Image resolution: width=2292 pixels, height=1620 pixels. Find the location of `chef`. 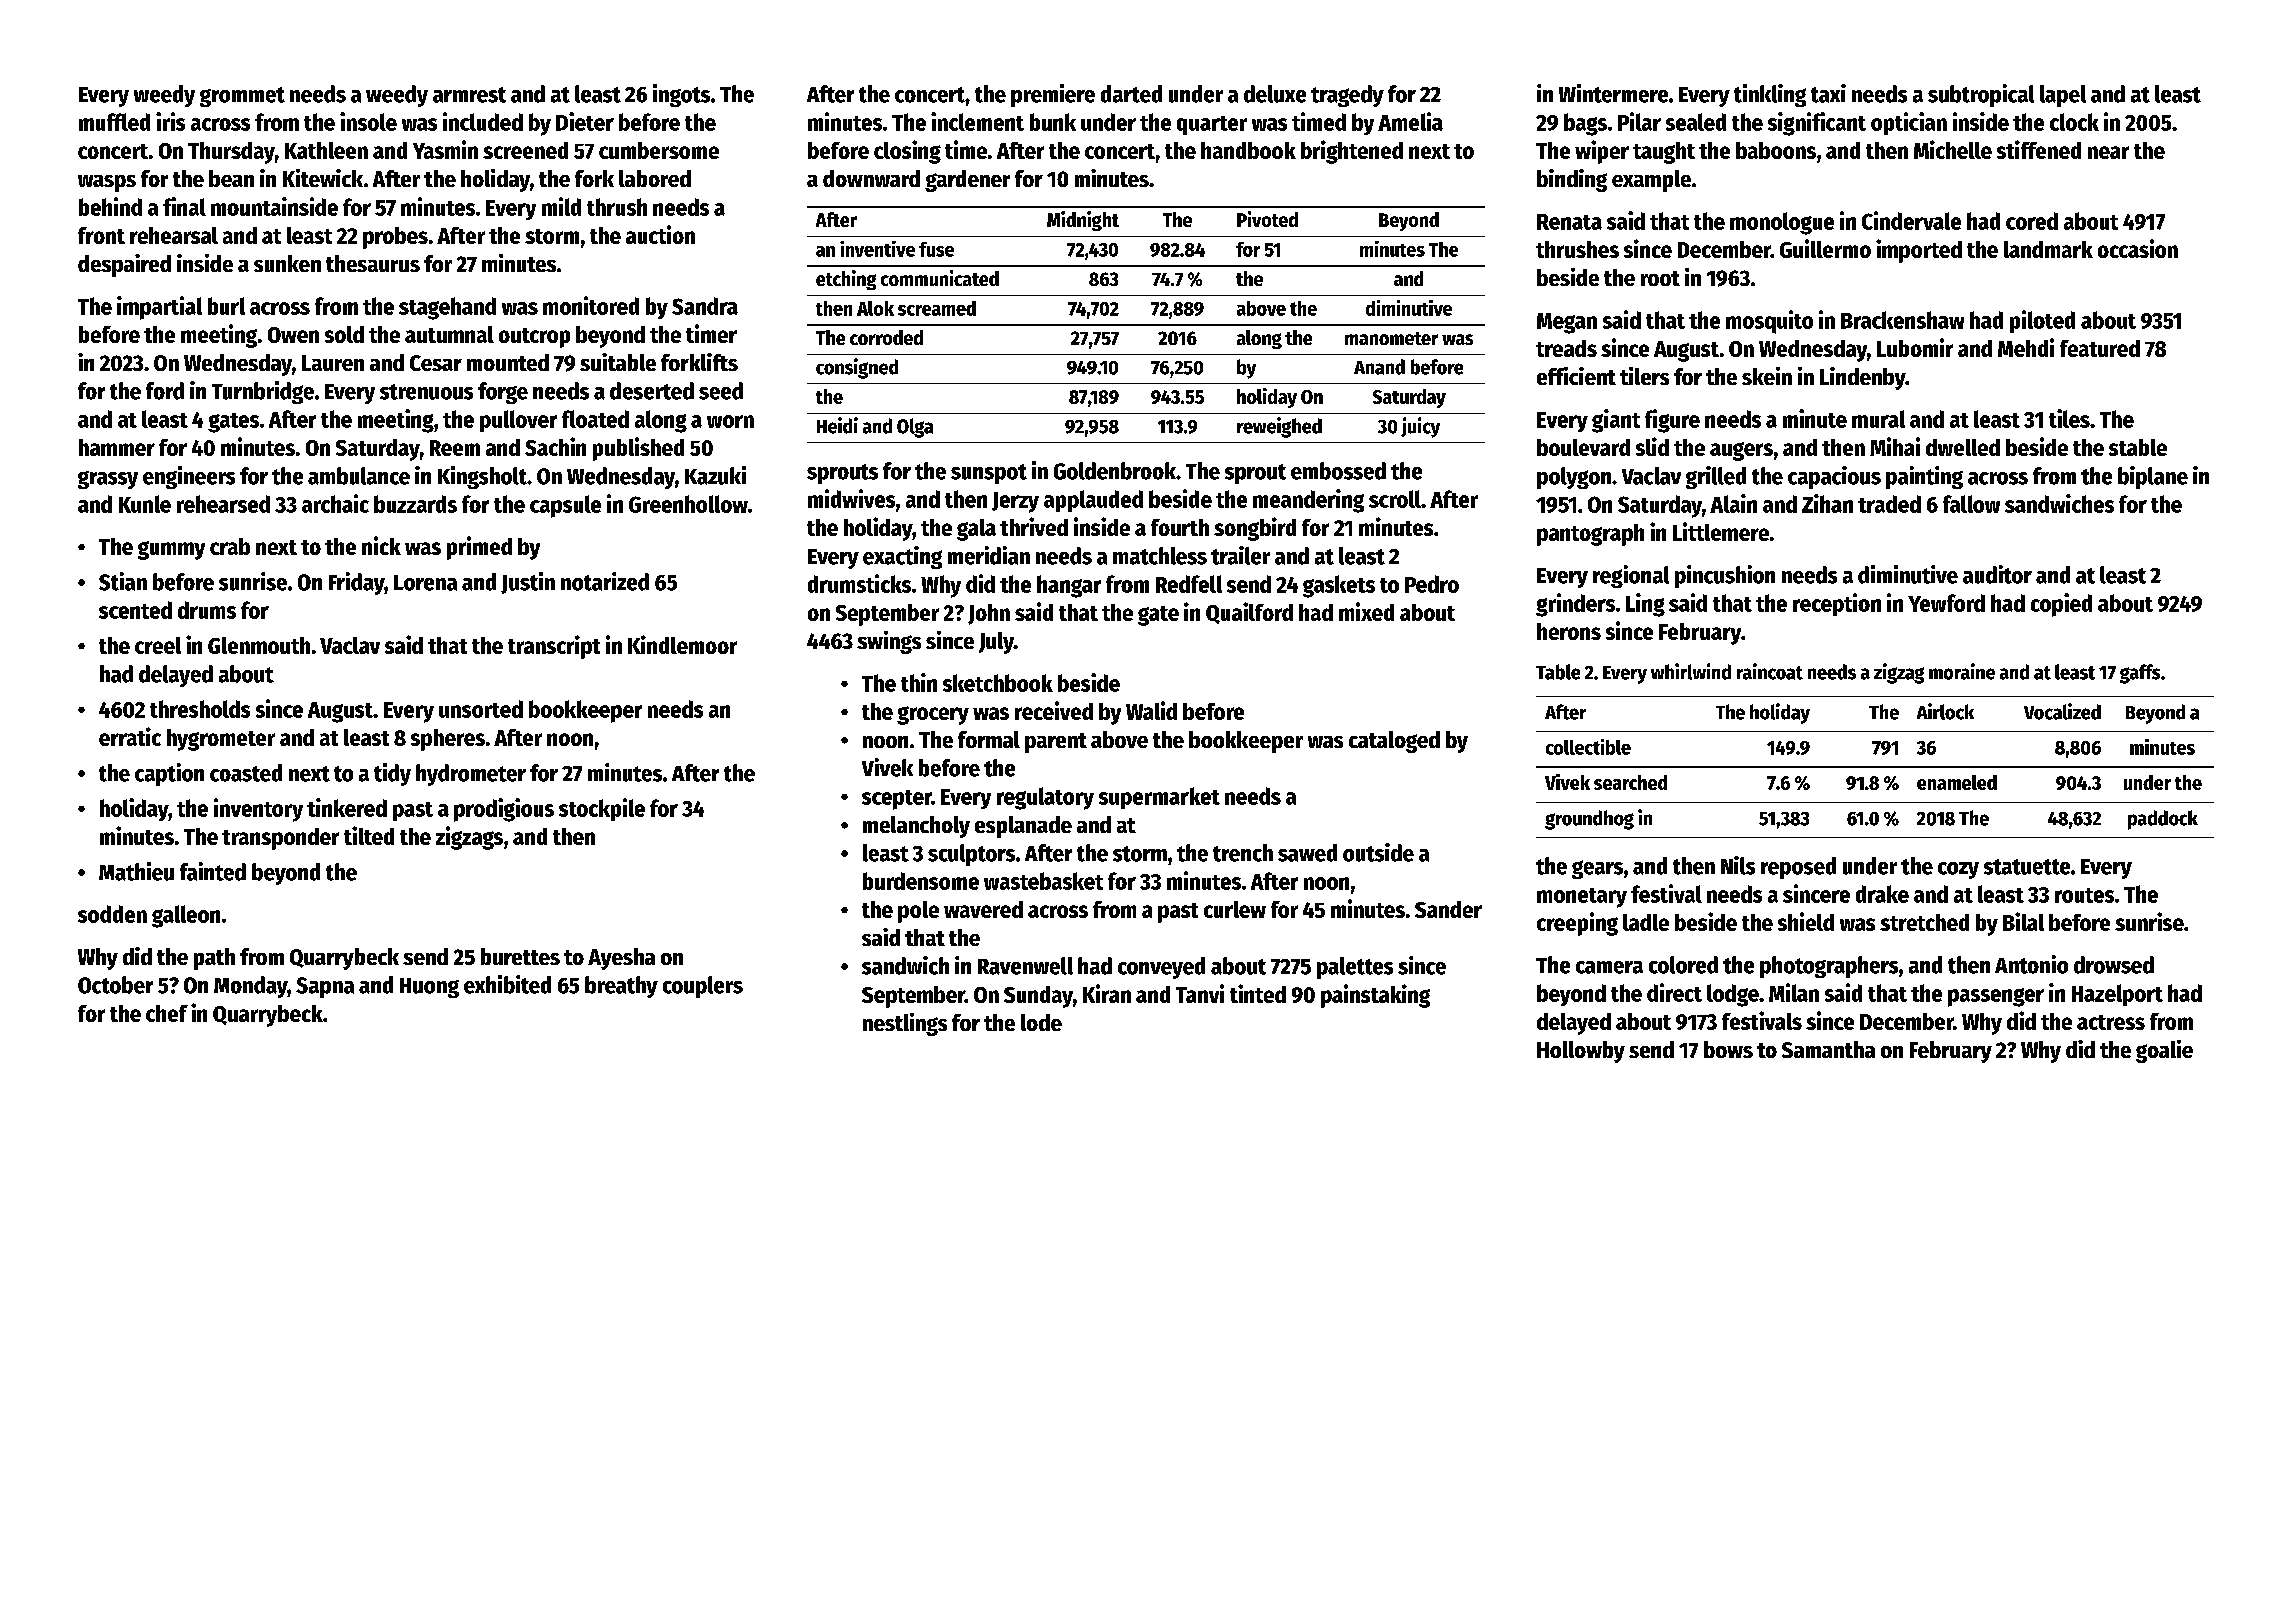

chef is located at coordinates (167, 1013).
